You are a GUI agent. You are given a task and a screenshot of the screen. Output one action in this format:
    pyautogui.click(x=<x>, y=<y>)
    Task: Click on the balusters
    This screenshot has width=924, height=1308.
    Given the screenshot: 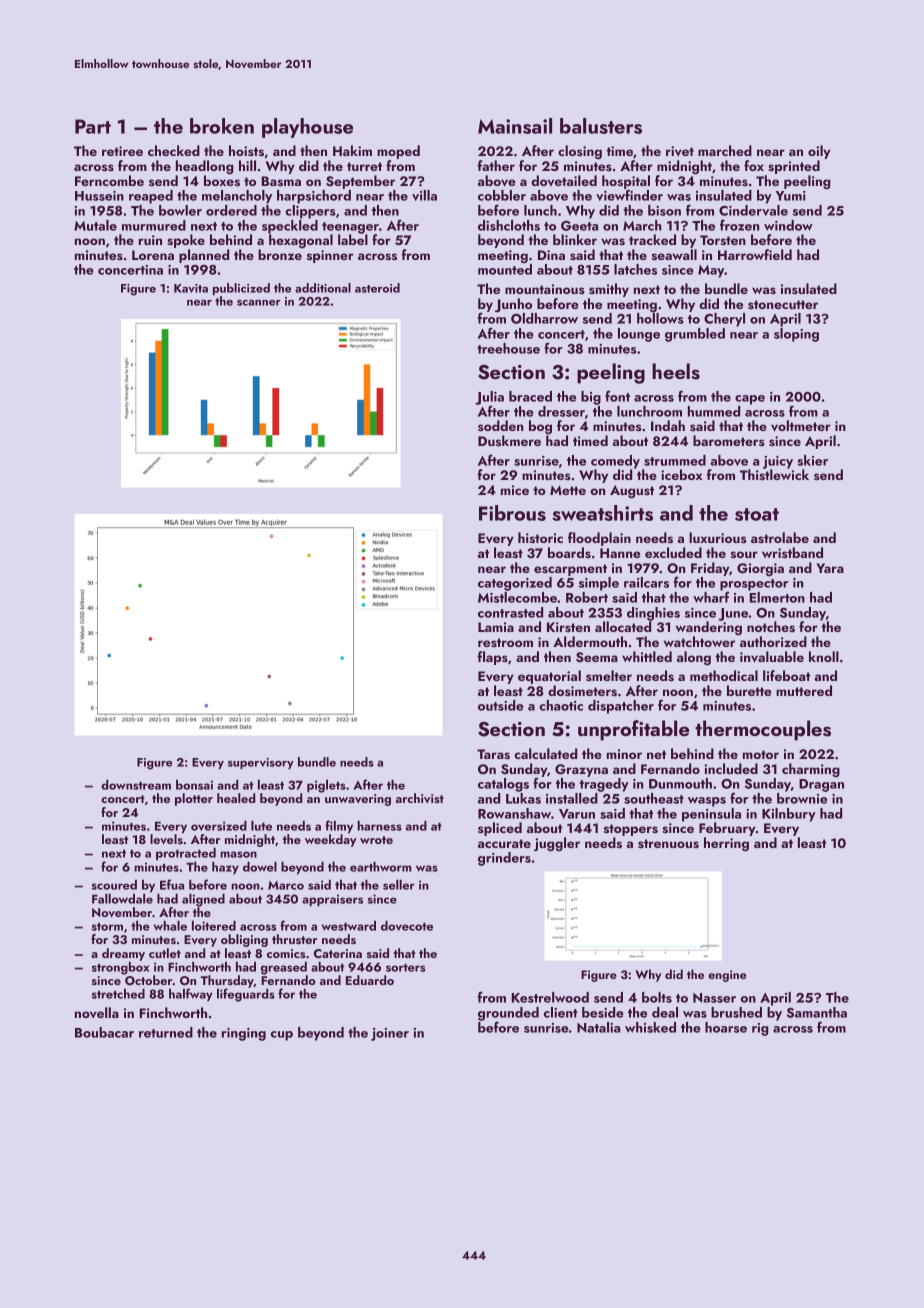 What is the action you would take?
    pyautogui.click(x=601, y=126)
